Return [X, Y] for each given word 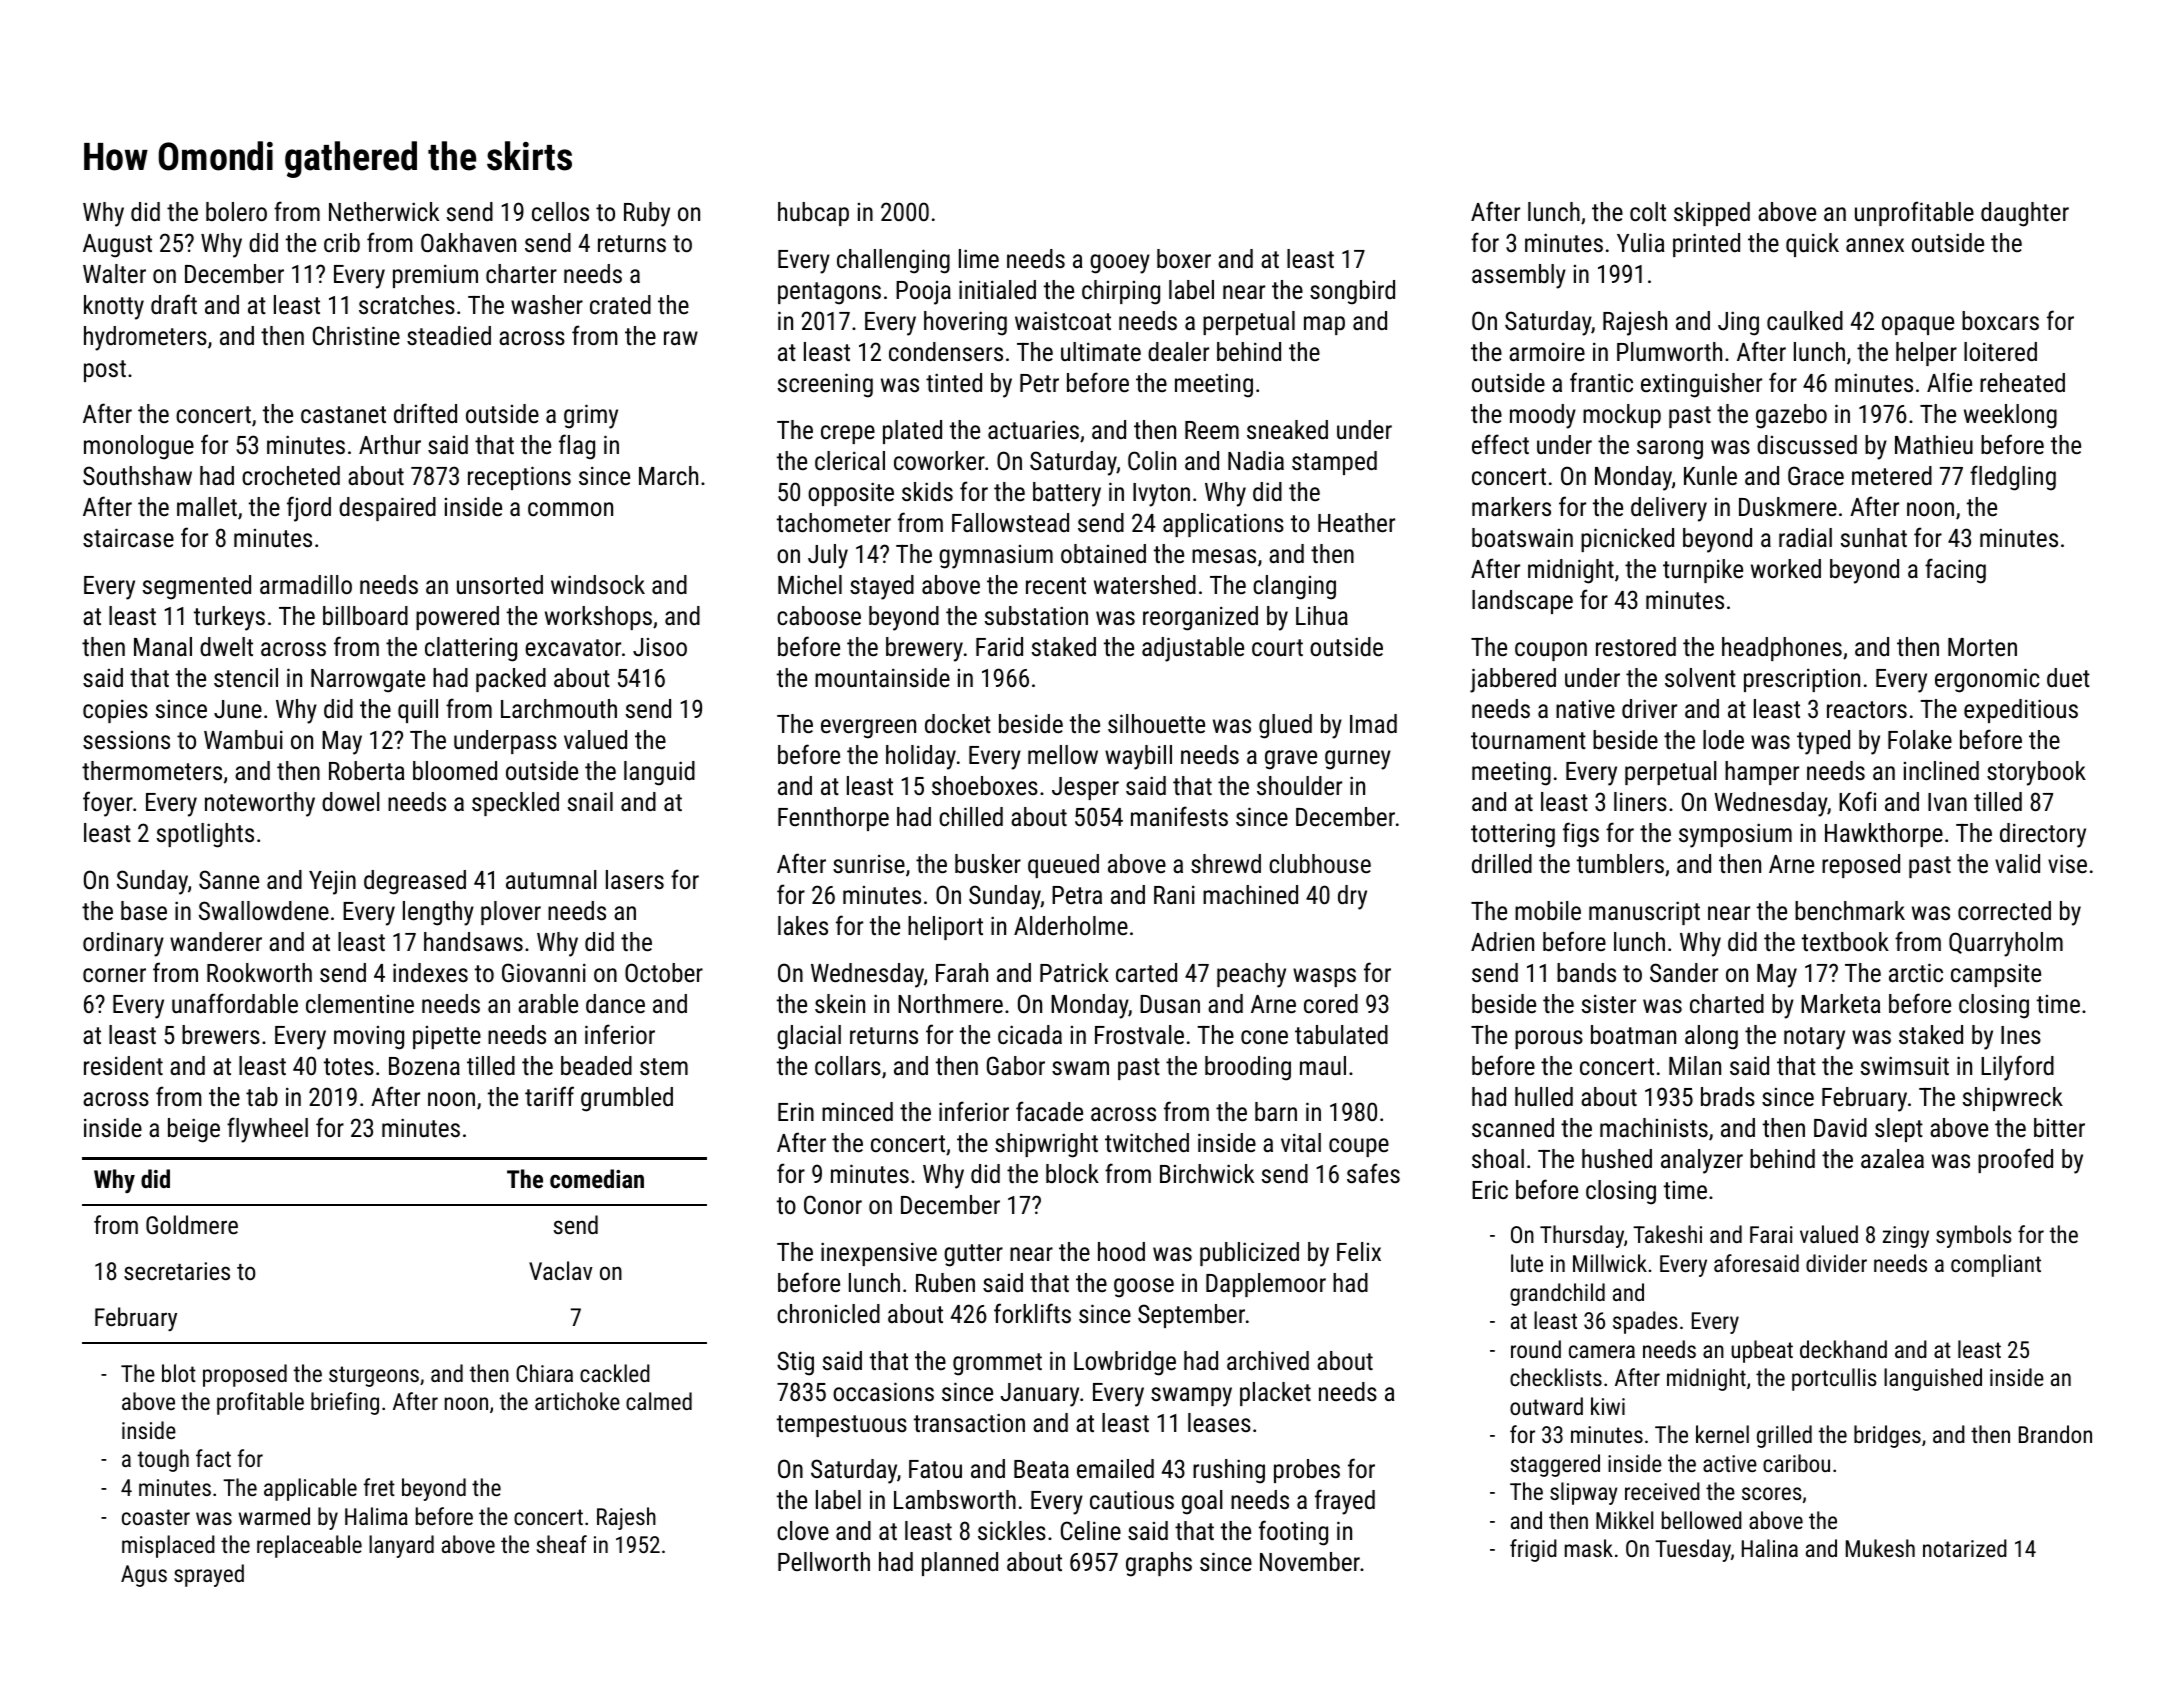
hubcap [813, 214]
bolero [236, 211]
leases [1219, 1422]
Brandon [2055, 1434]
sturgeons [374, 1376]
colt [1648, 211]
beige [194, 1130]
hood [1121, 1251]
